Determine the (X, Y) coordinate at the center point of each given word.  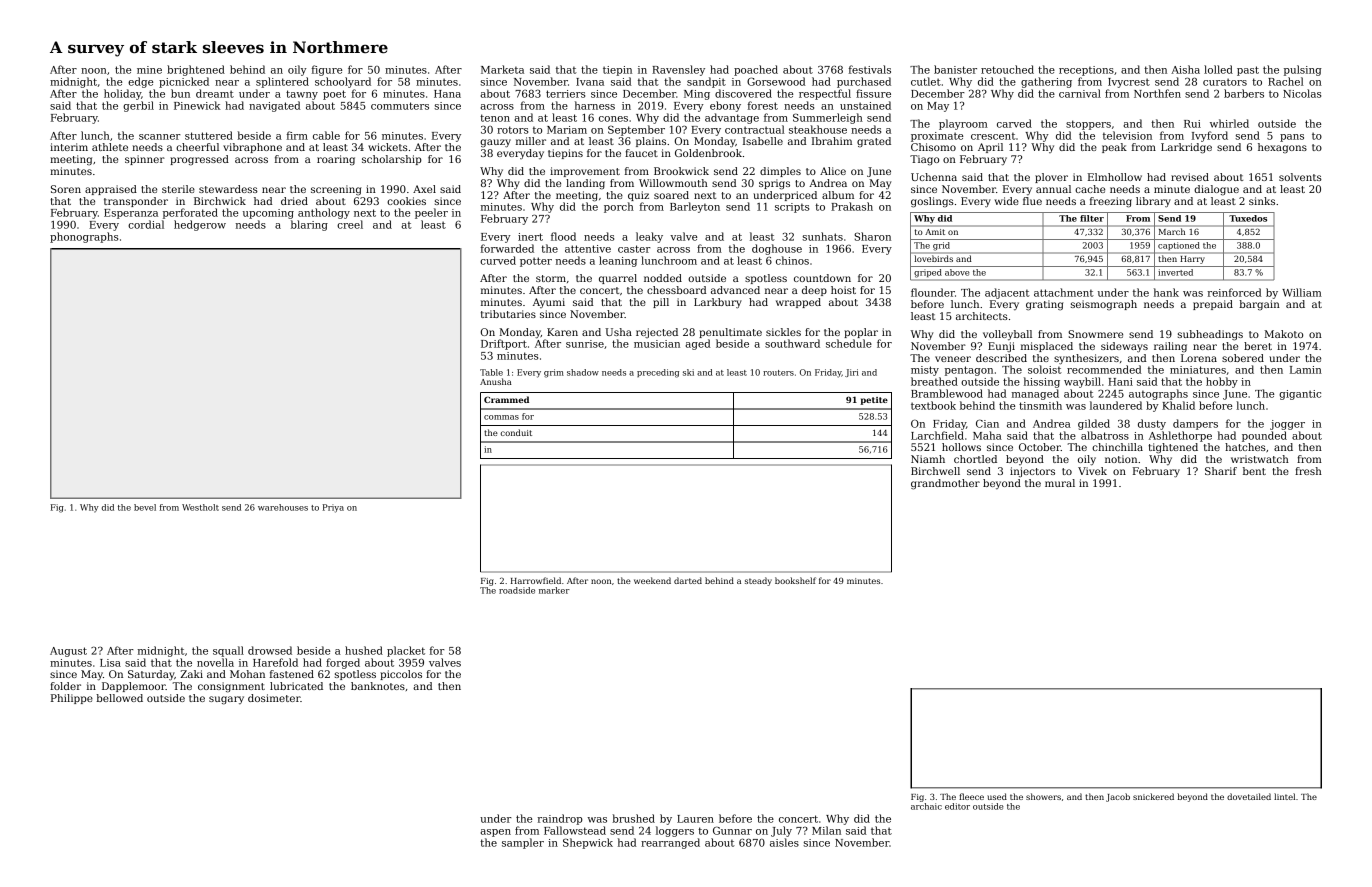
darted (688, 580)
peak (1114, 148)
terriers (565, 94)
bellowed (119, 698)
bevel (145, 507)
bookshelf (795, 580)
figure (327, 70)
